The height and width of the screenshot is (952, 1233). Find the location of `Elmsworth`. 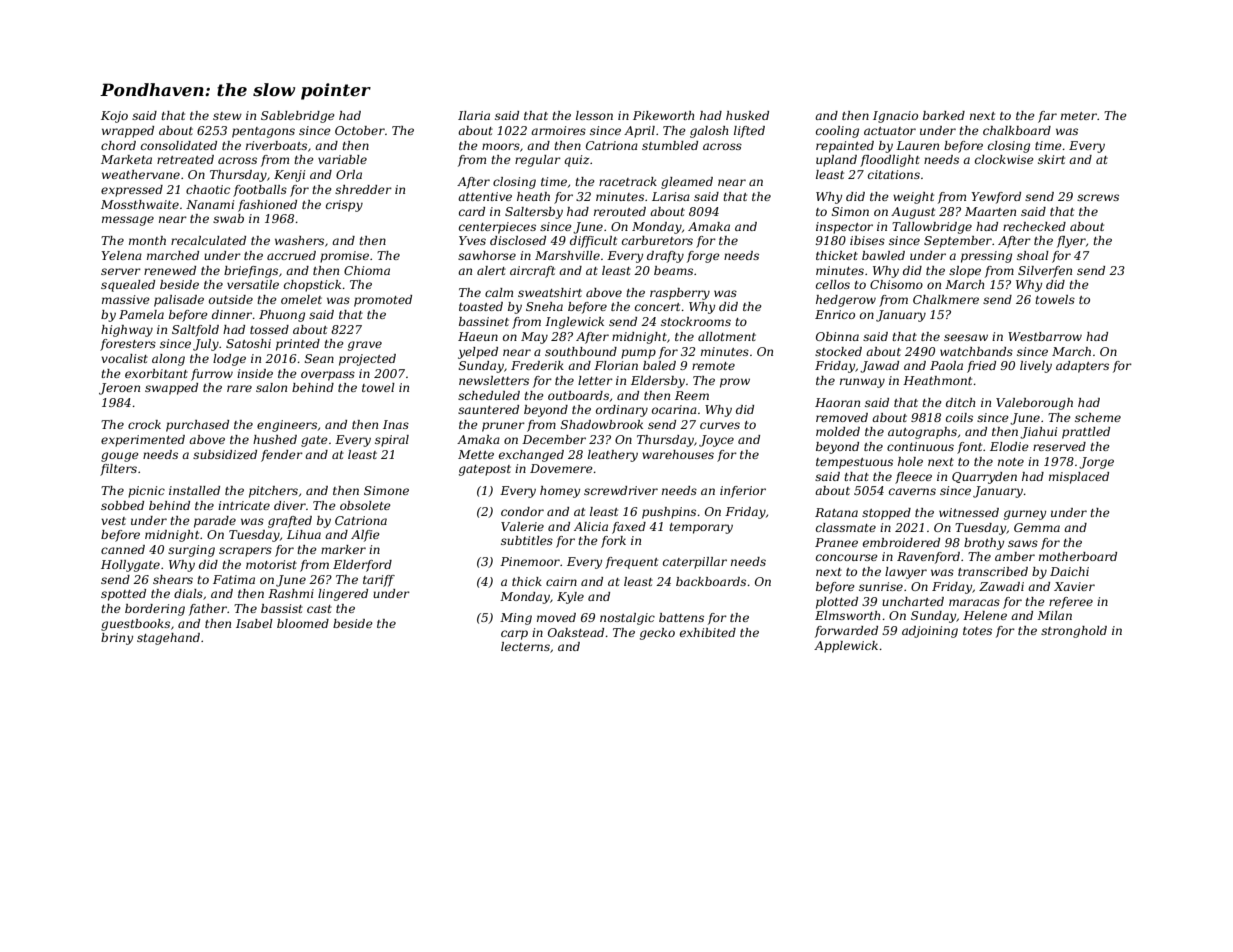

Elmsworth is located at coordinates (847, 615).
